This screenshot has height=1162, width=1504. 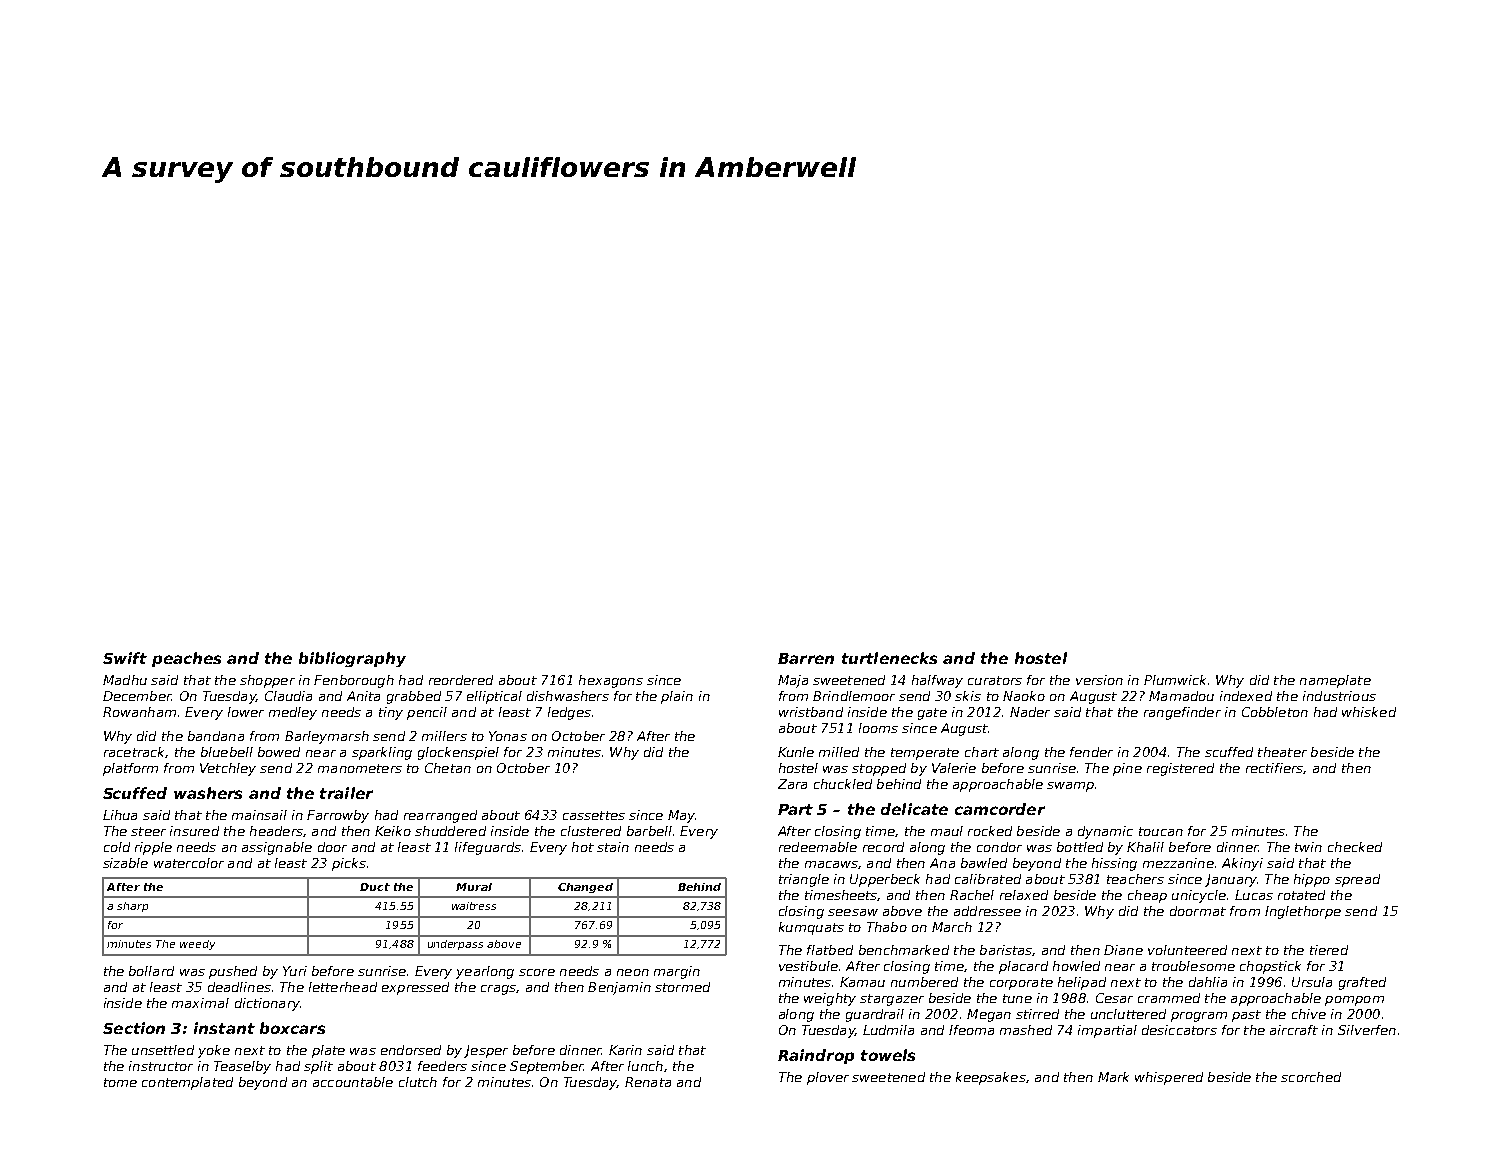 I want to click on sharp, so click(x=132, y=907).
